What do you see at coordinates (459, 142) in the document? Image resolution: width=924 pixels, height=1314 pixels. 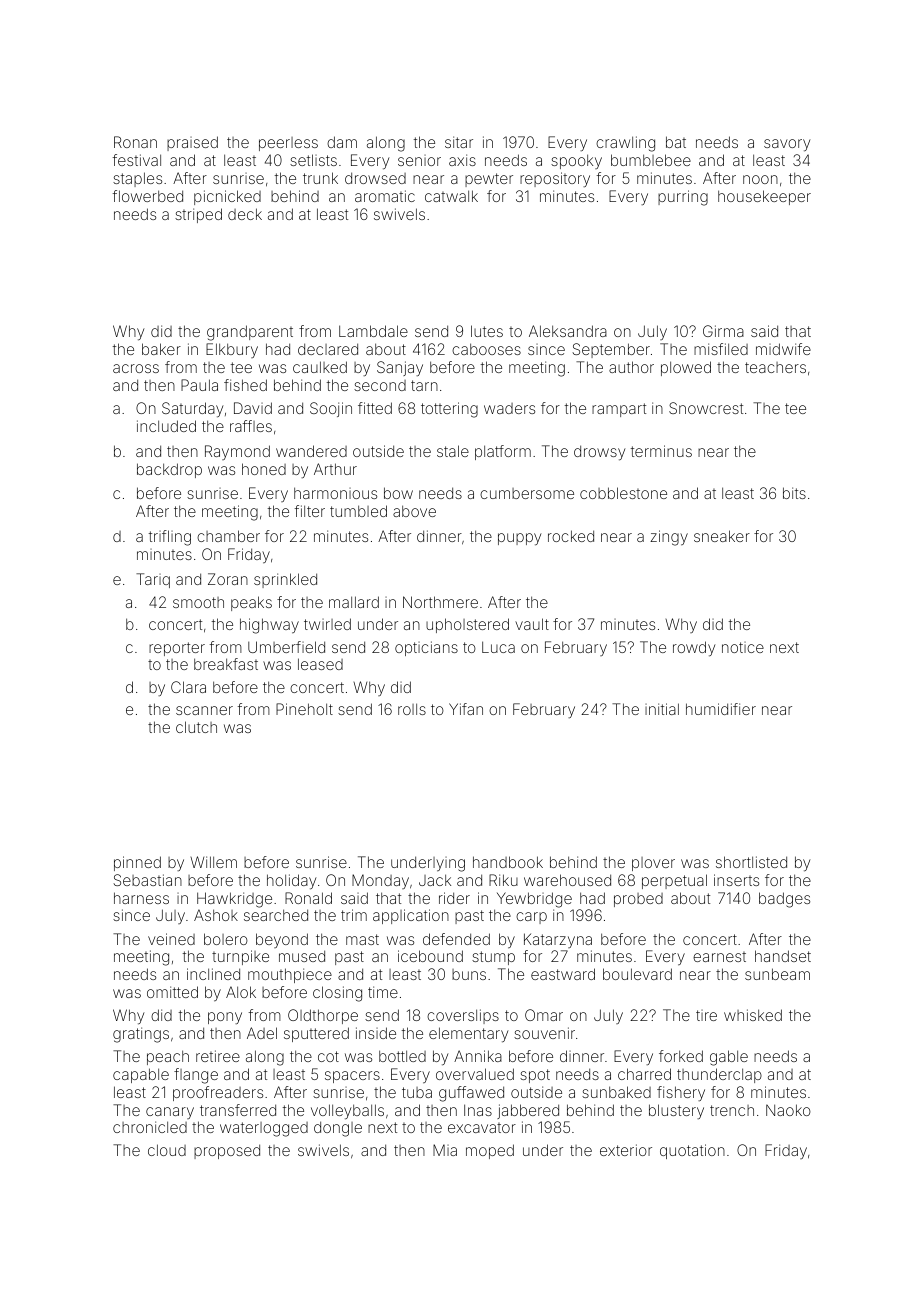 I see `sitar` at bounding box center [459, 142].
